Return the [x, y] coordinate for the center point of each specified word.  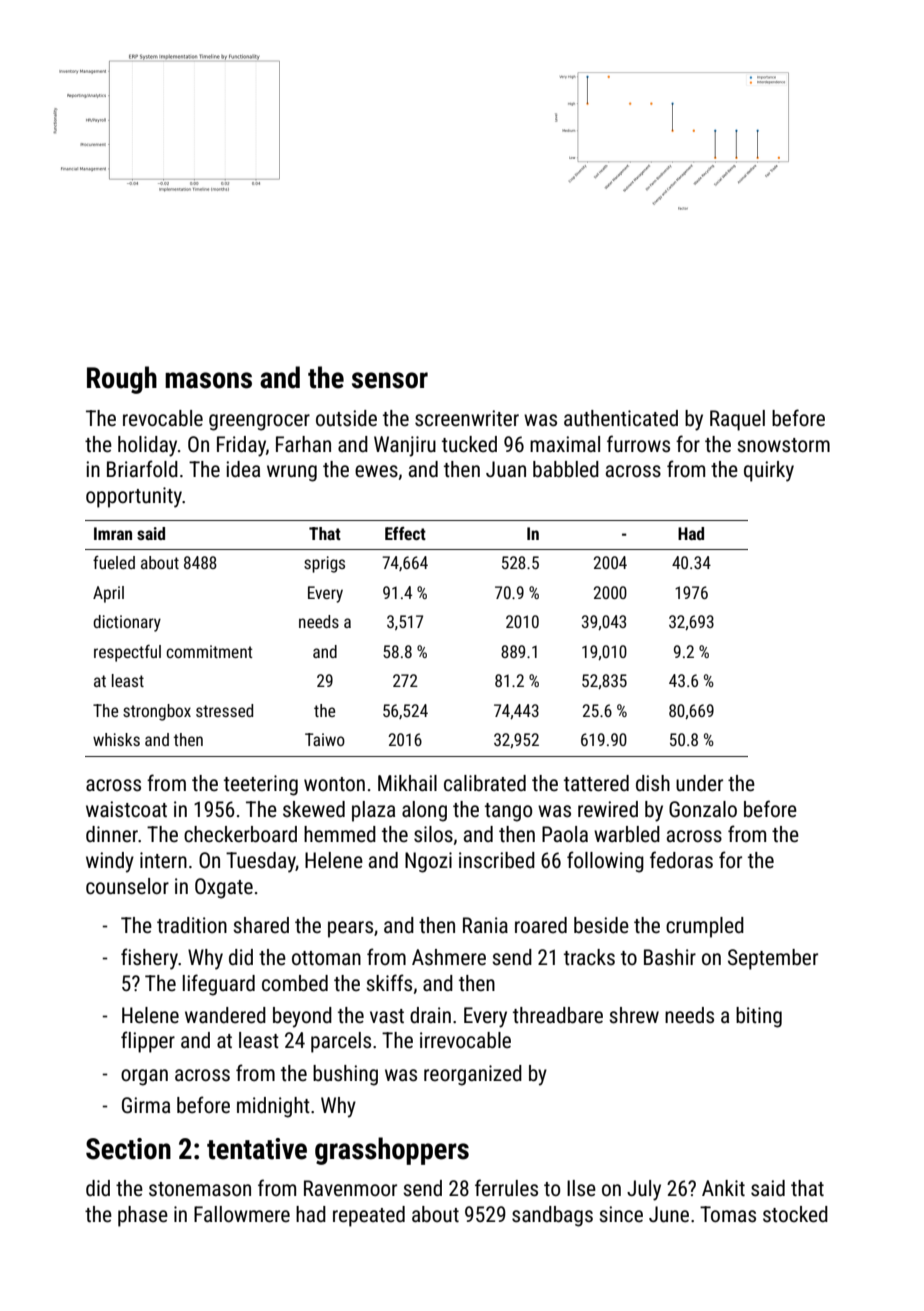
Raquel [737, 420]
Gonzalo [703, 809]
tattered [596, 783]
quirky [769, 471]
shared [261, 925]
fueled [114, 562]
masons [208, 380]
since [621, 1214]
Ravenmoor [350, 1188]
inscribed [497, 860]
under [699, 783]
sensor [390, 380]
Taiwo [325, 739]
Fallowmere [242, 1214]
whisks [116, 739]
